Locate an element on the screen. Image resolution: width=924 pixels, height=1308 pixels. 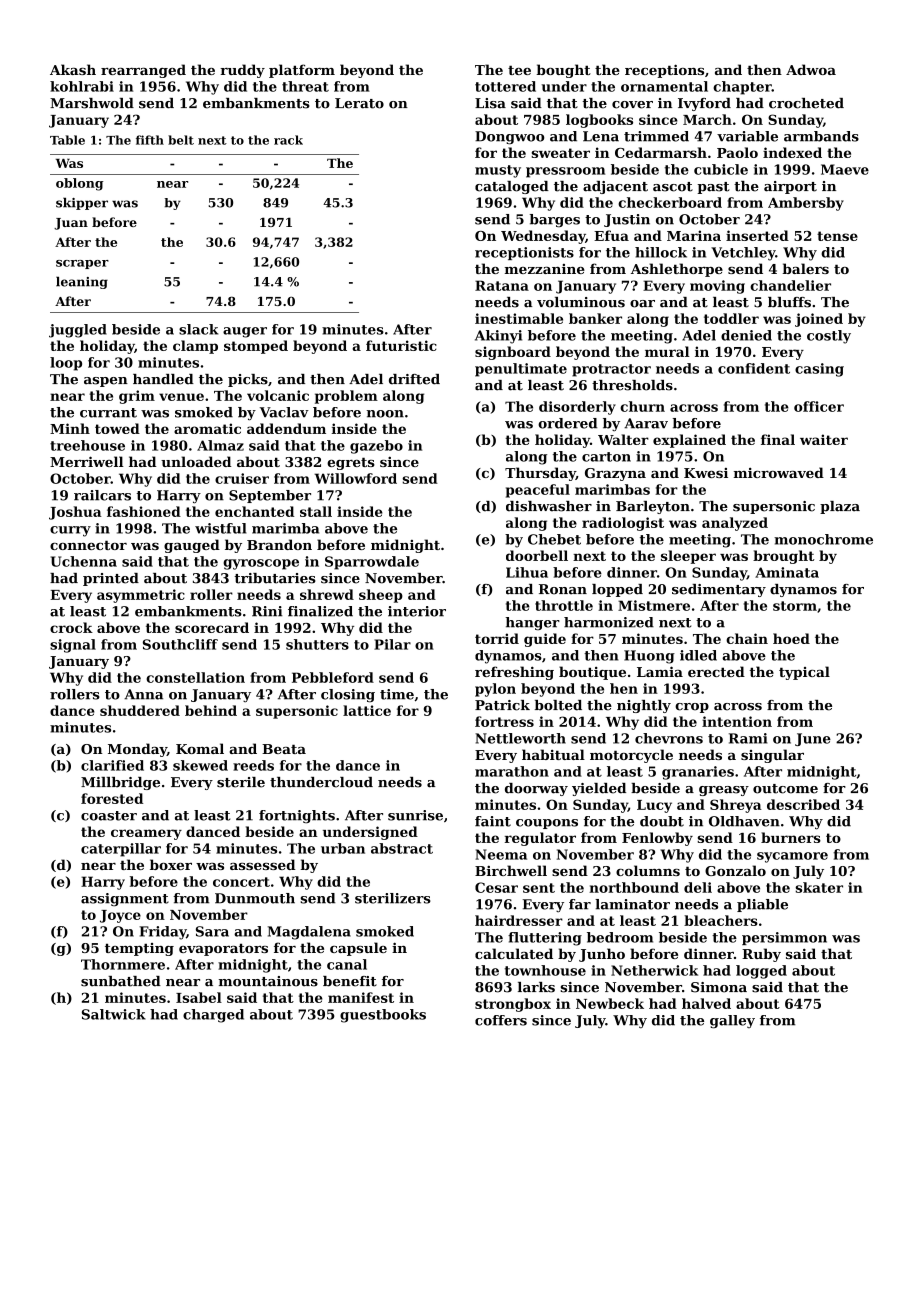
Isabel is located at coordinates (199, 997).
